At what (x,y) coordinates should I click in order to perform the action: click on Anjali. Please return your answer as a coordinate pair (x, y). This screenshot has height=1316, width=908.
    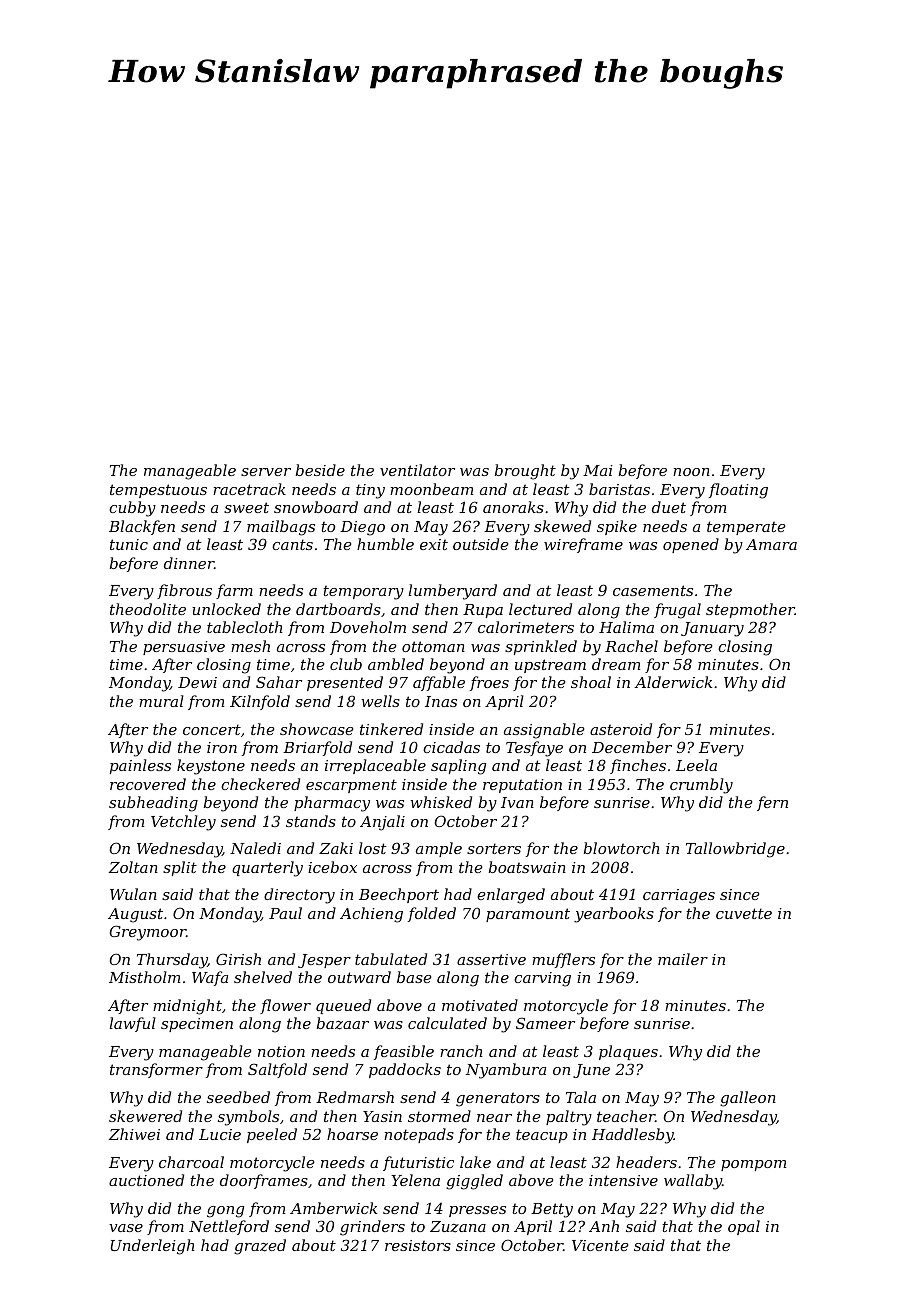
    Looking at the image, I should click on (382, 823).
